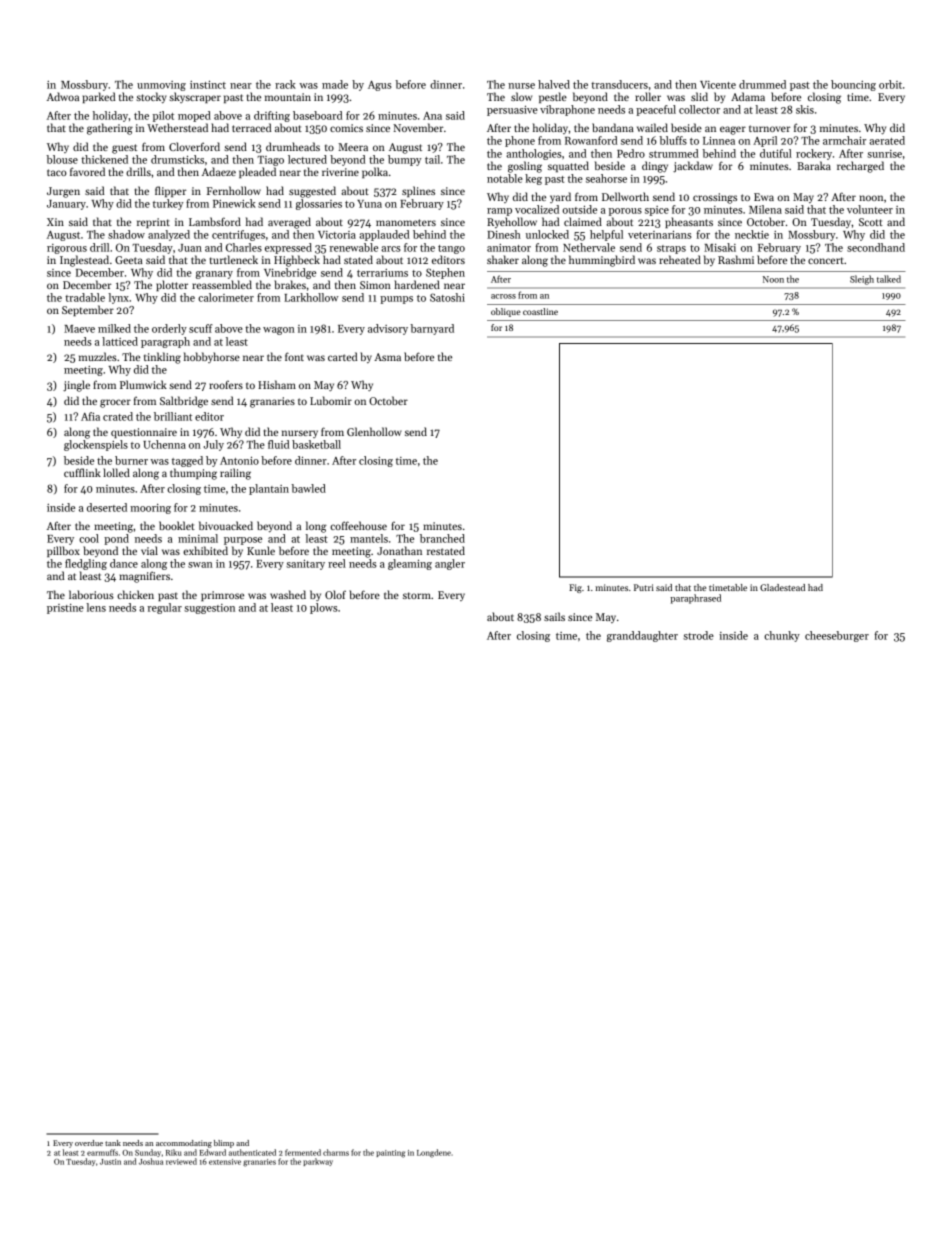  What do you see at coordinates (540, 311) in the page?
I see `coastline` at bounding box center [540, 311].
